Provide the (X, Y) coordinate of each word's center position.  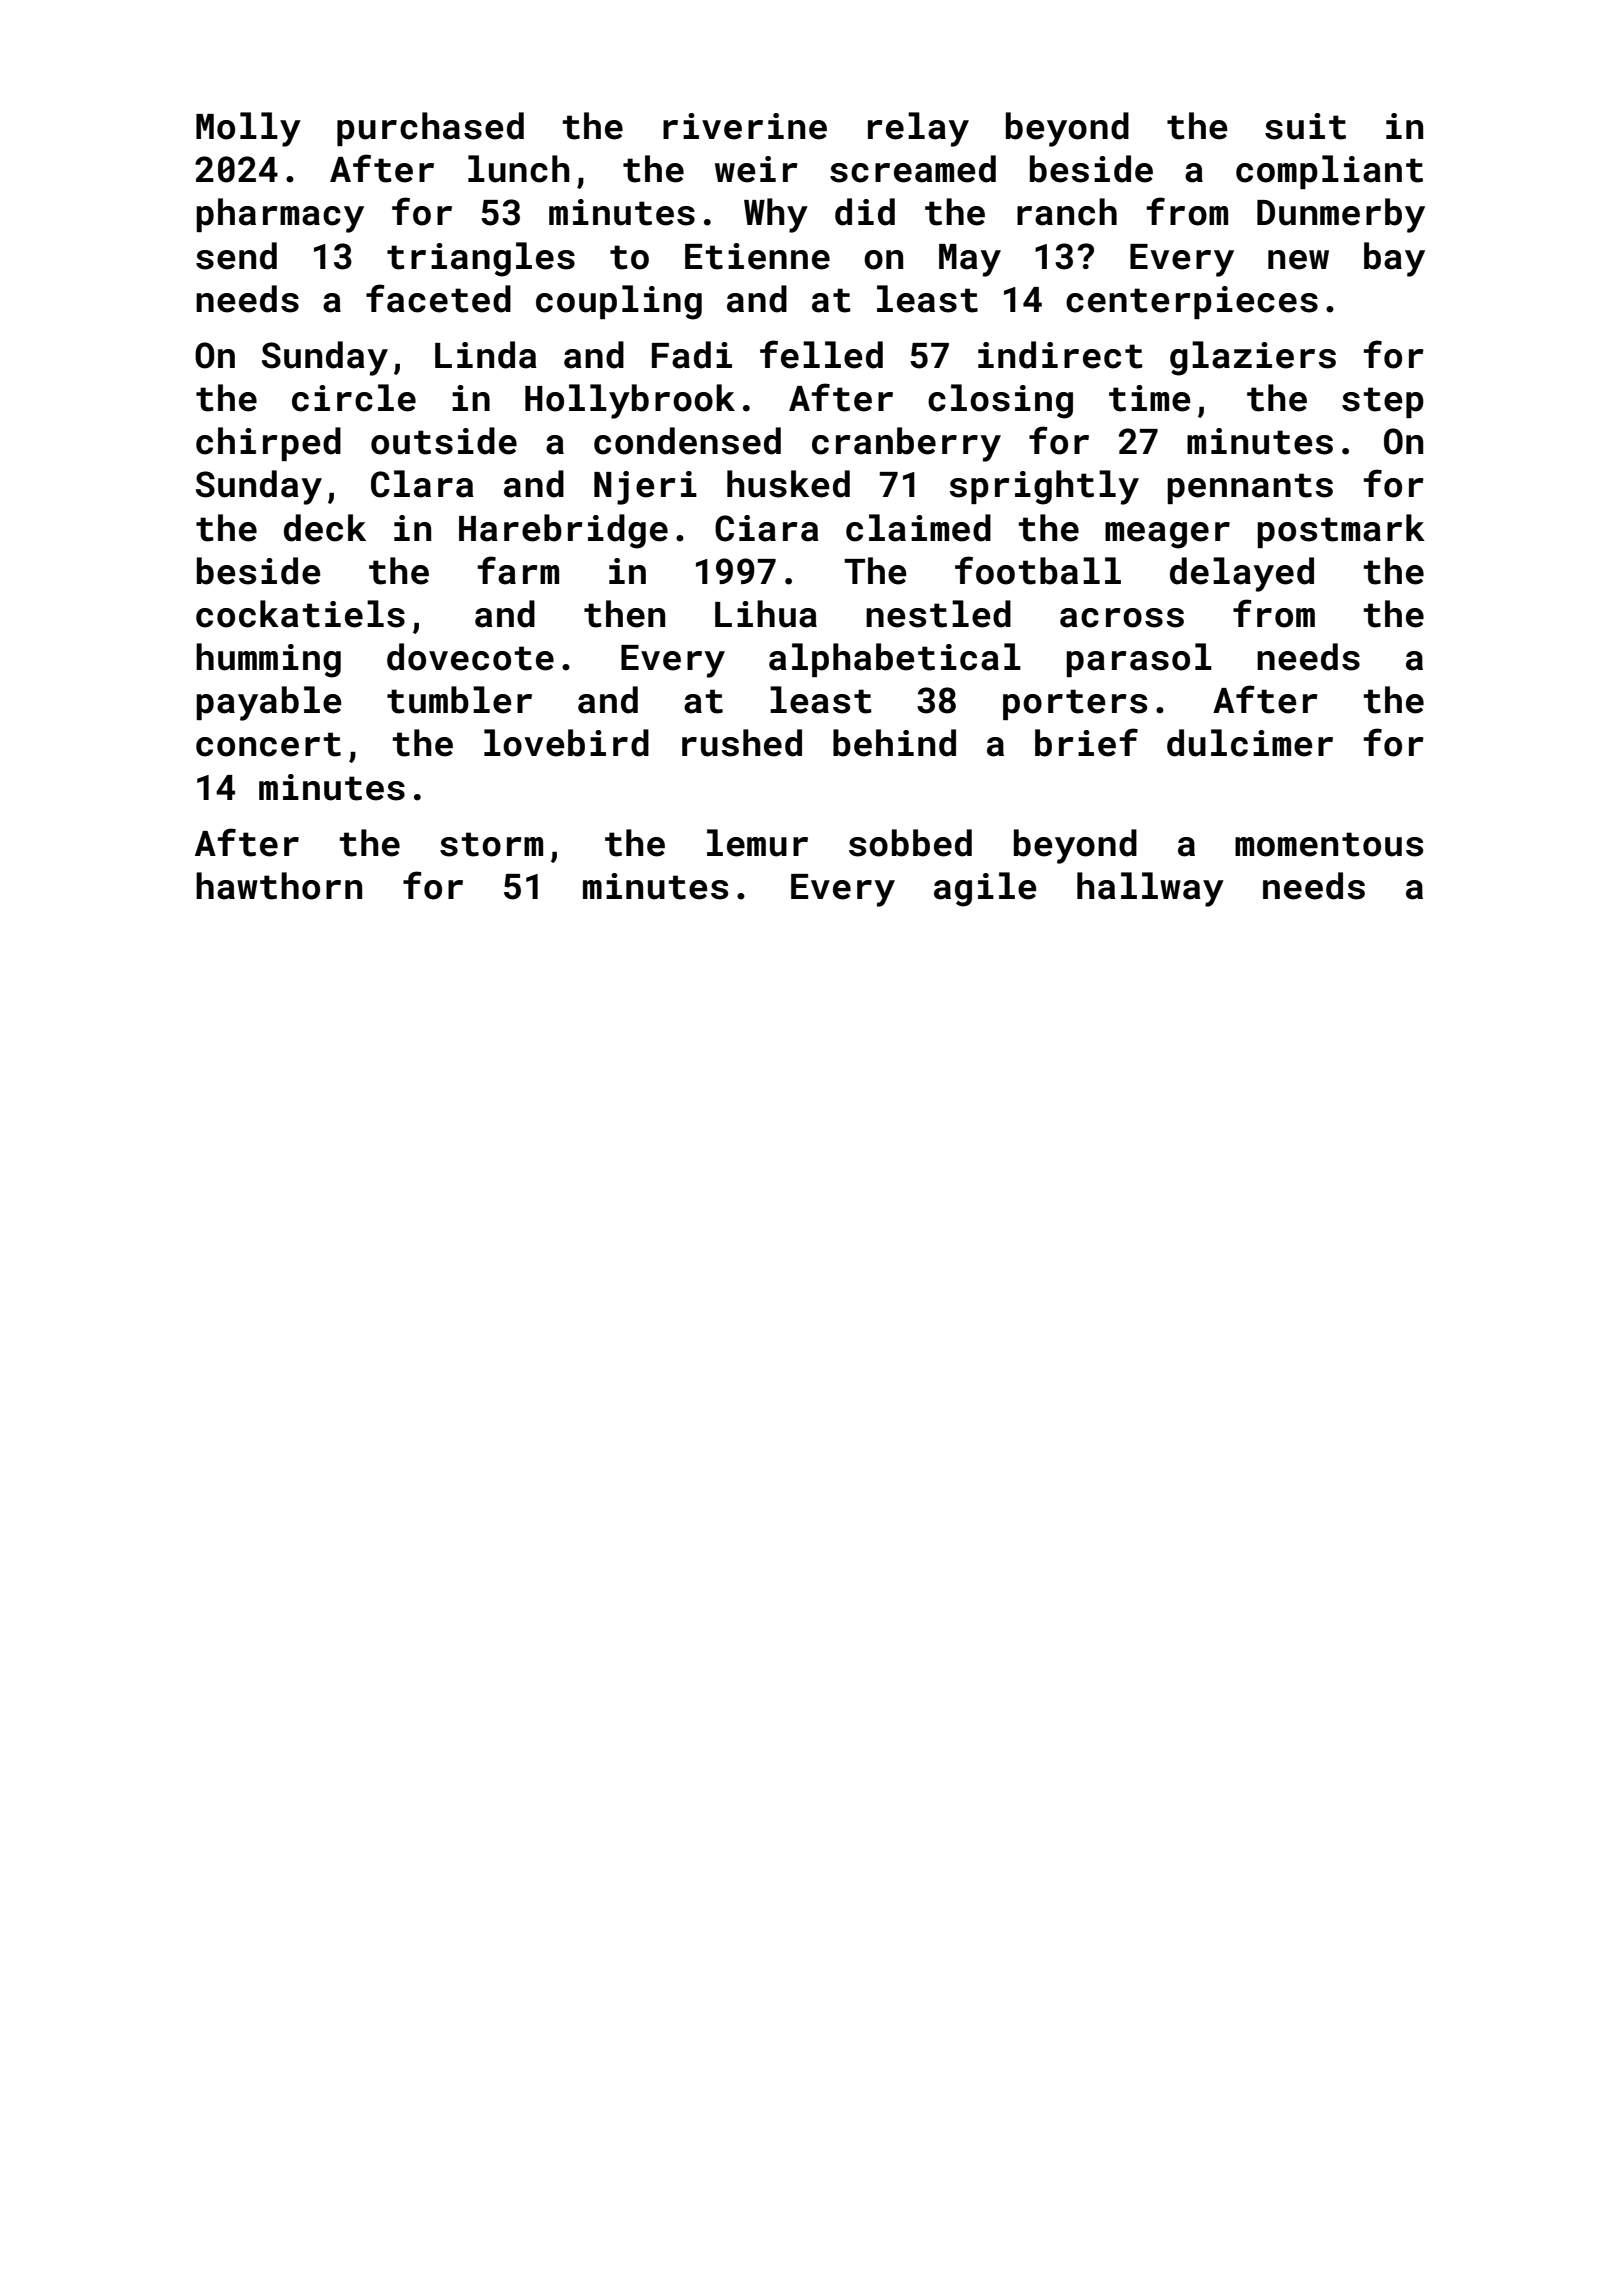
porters (1075, 704)
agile (985, 889)
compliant (1329, 172)
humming (268, 660)
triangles (481, 259)
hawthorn (279, 886)
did (865, 212)
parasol (1139, 660)
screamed (913, 169)
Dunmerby (1341, 215)
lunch (519, 169)
